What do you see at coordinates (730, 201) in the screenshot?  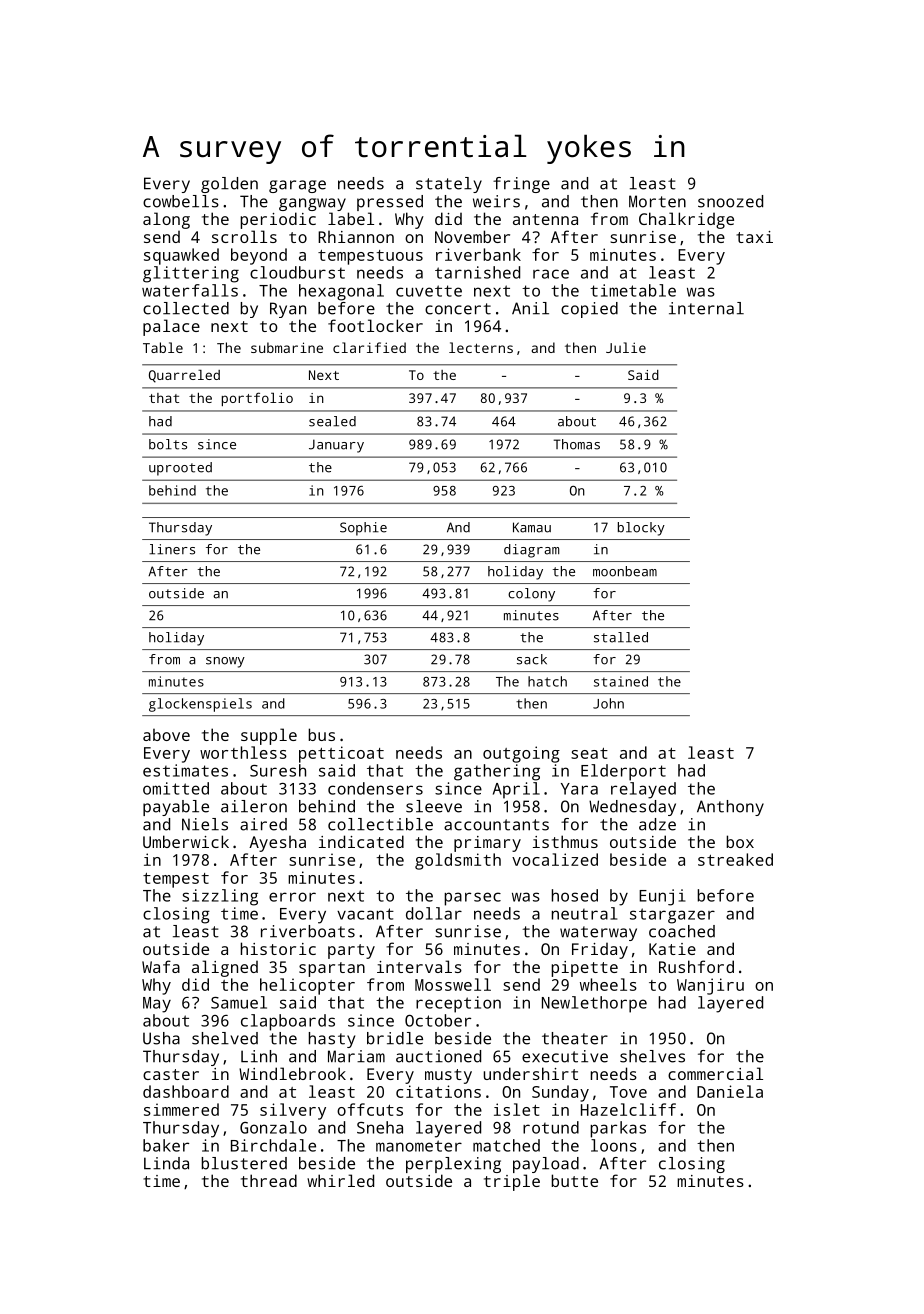 I see `snoozed` at bounding box center [730, 201].
